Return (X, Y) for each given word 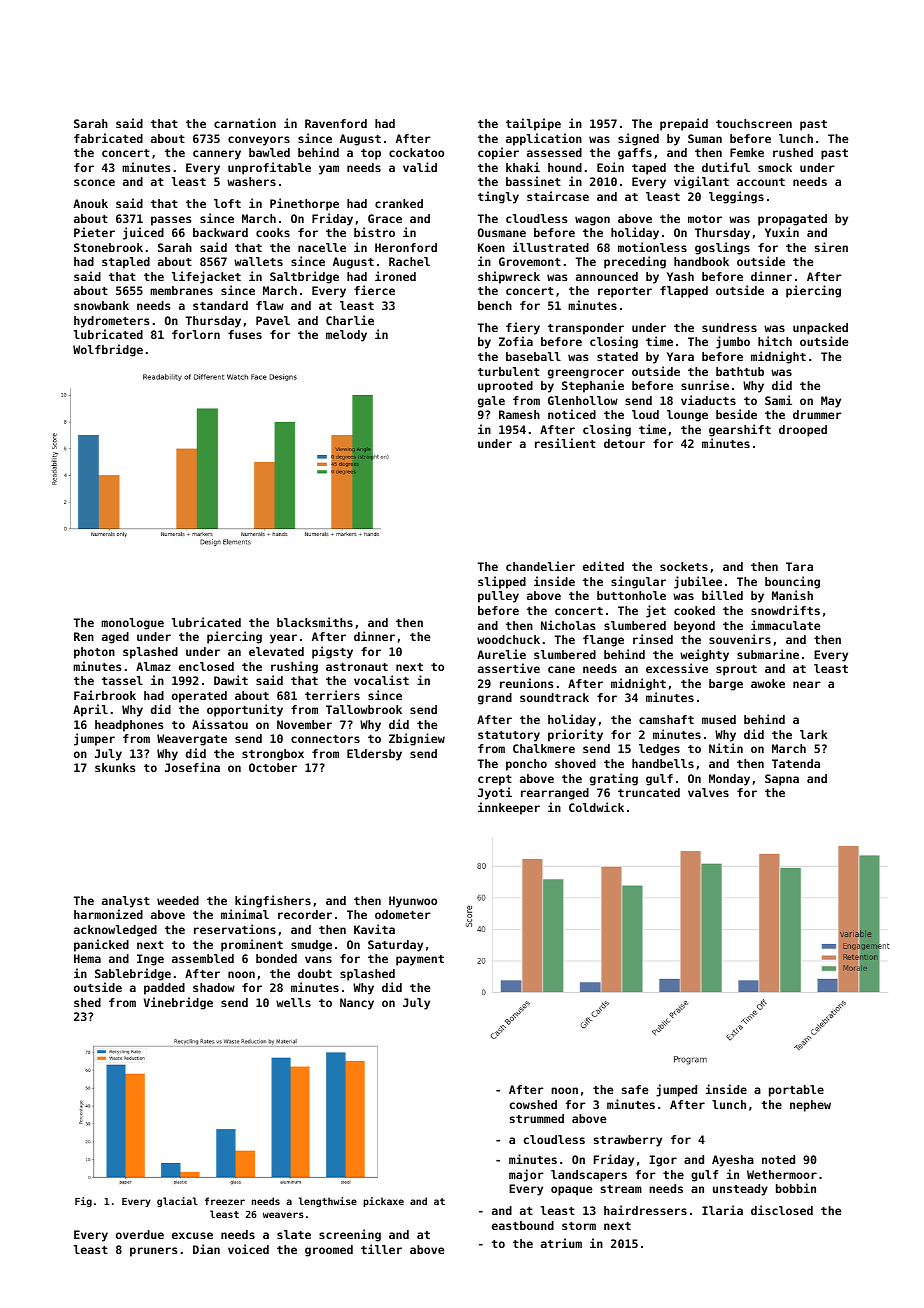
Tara (799, 566)
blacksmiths (315, 622)
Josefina (192, 767)
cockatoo (416, 152)
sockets (684, 566)
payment (420, 960)
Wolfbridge (108, 350)
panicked (101, 945)
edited (603, 566)
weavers (283, 1215)
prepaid (684, 124)
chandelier (540, 566)
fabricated (108, 138)
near (807, 684)
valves (708, 792)
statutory (509, 736)
